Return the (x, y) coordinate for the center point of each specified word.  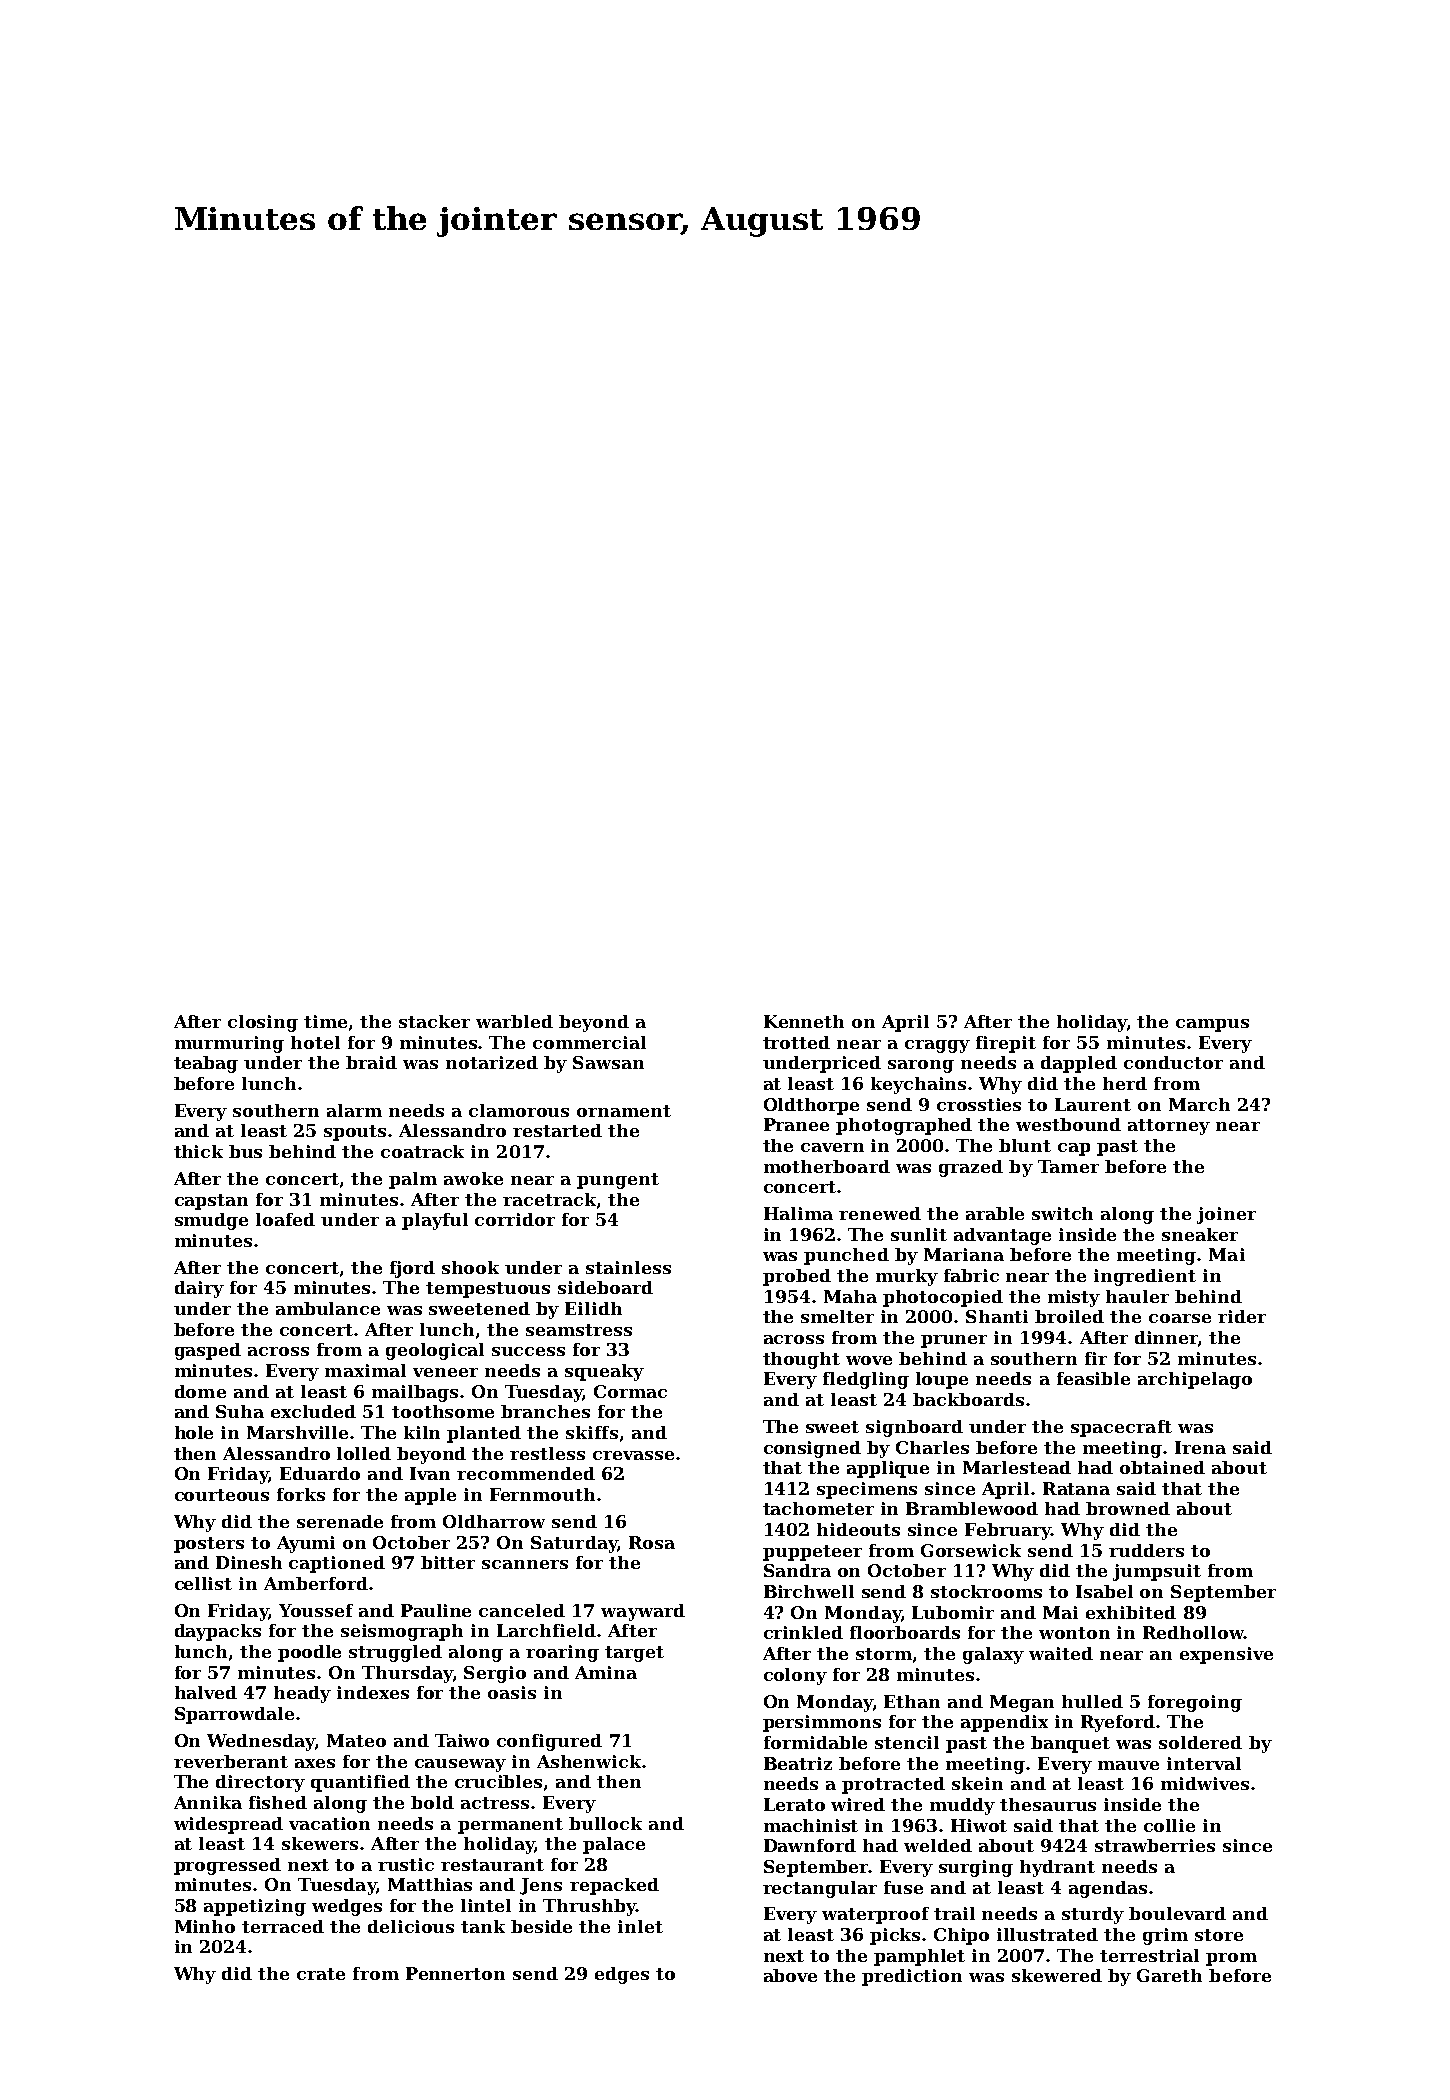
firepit (1006, 1044)
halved (206, 1692)
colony (795, 1676)
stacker (434, 1021)
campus (1212, 1025)
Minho (205, 1926)
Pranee (796, 1124)
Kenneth (804, 1021)
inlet (640, 1926)
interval (1204, 1763)
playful (435, 1221)
